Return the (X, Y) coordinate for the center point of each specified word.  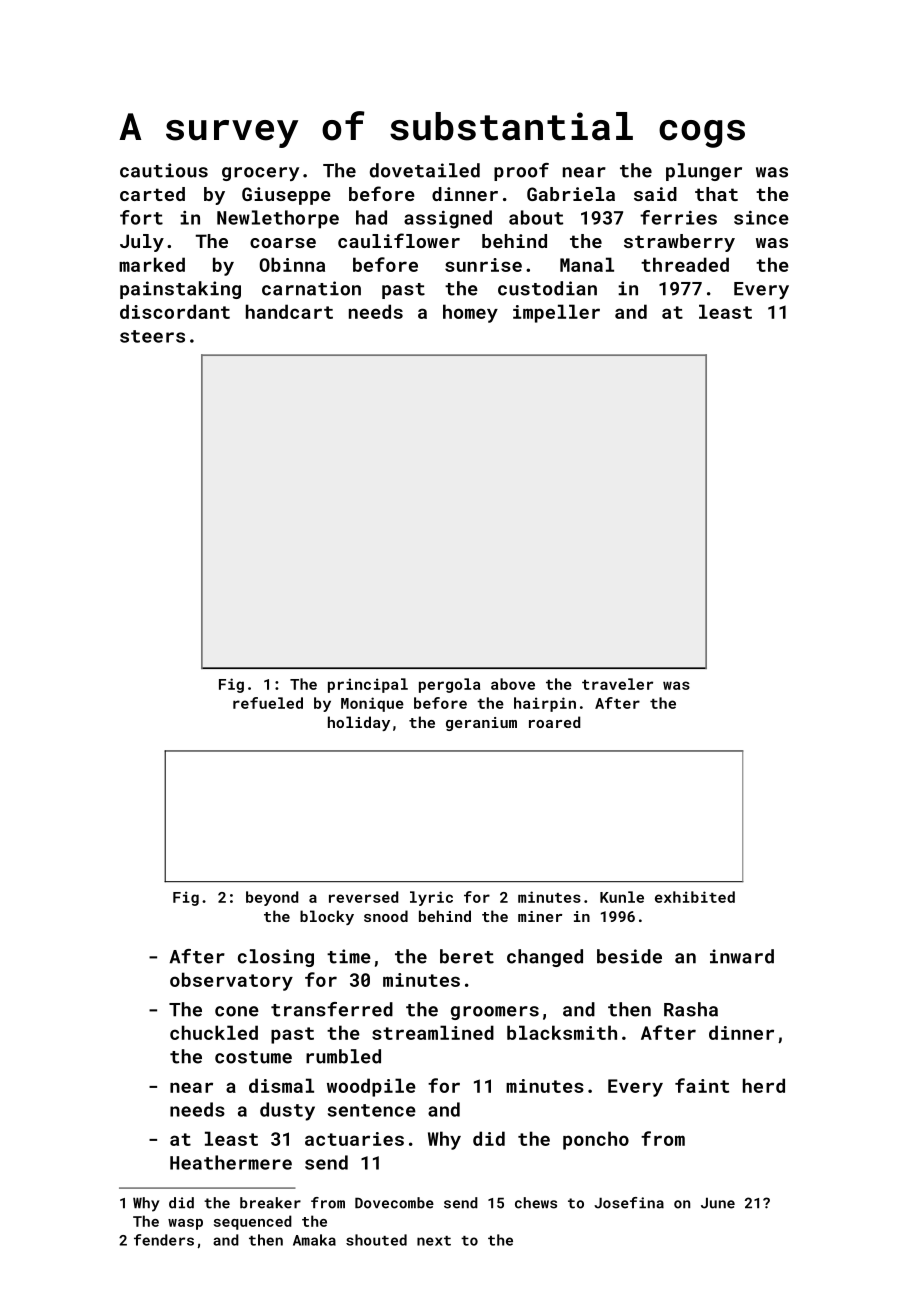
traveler (617, 684)
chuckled (214, 1032)
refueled (268, 703)
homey (470, 313)
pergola (449, 685)
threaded (685, 264)
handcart (289, 311)
